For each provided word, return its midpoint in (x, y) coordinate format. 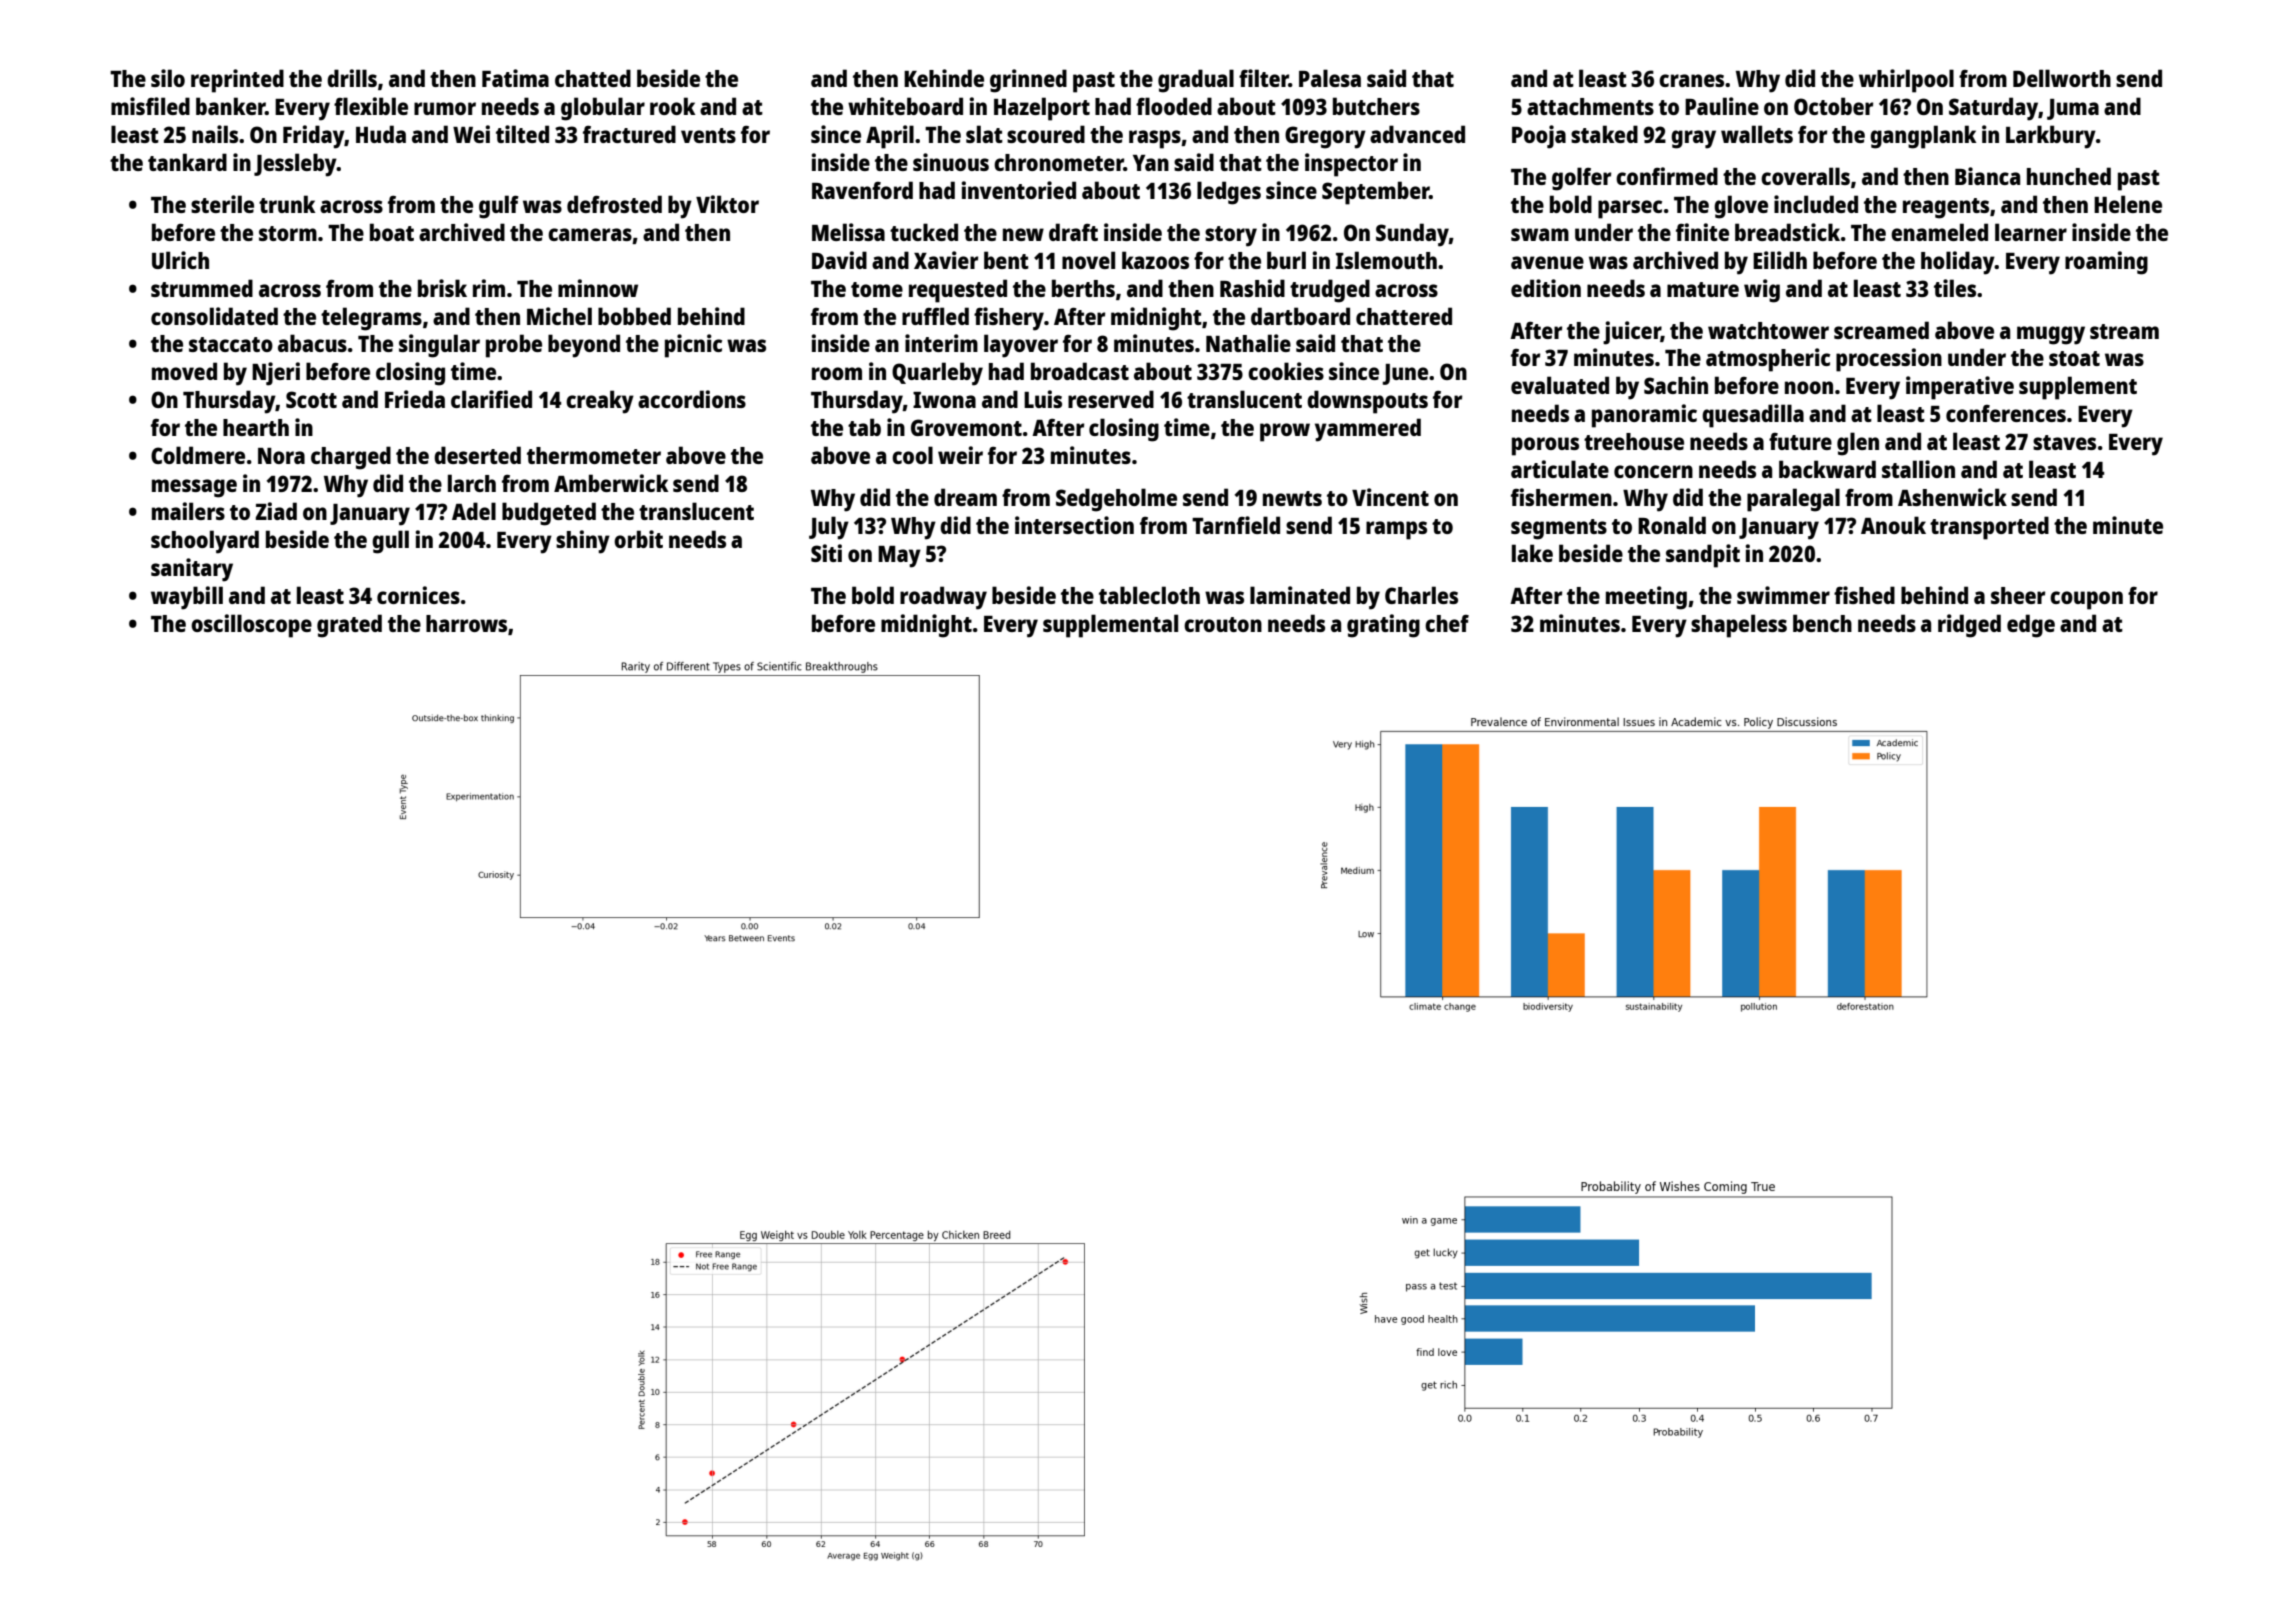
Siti (826, 553)
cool (912, 455)
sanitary (192, 570)
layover (1021, 346)
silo (168, 78)
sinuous (951, 162)
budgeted (549, 514)
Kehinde (944, 78)
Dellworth (2062, 78)
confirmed (1667, 176)
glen (1858, 444)
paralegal (1793, 500)
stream (2124, 331)
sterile (222, 204)
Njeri (276, 374)
